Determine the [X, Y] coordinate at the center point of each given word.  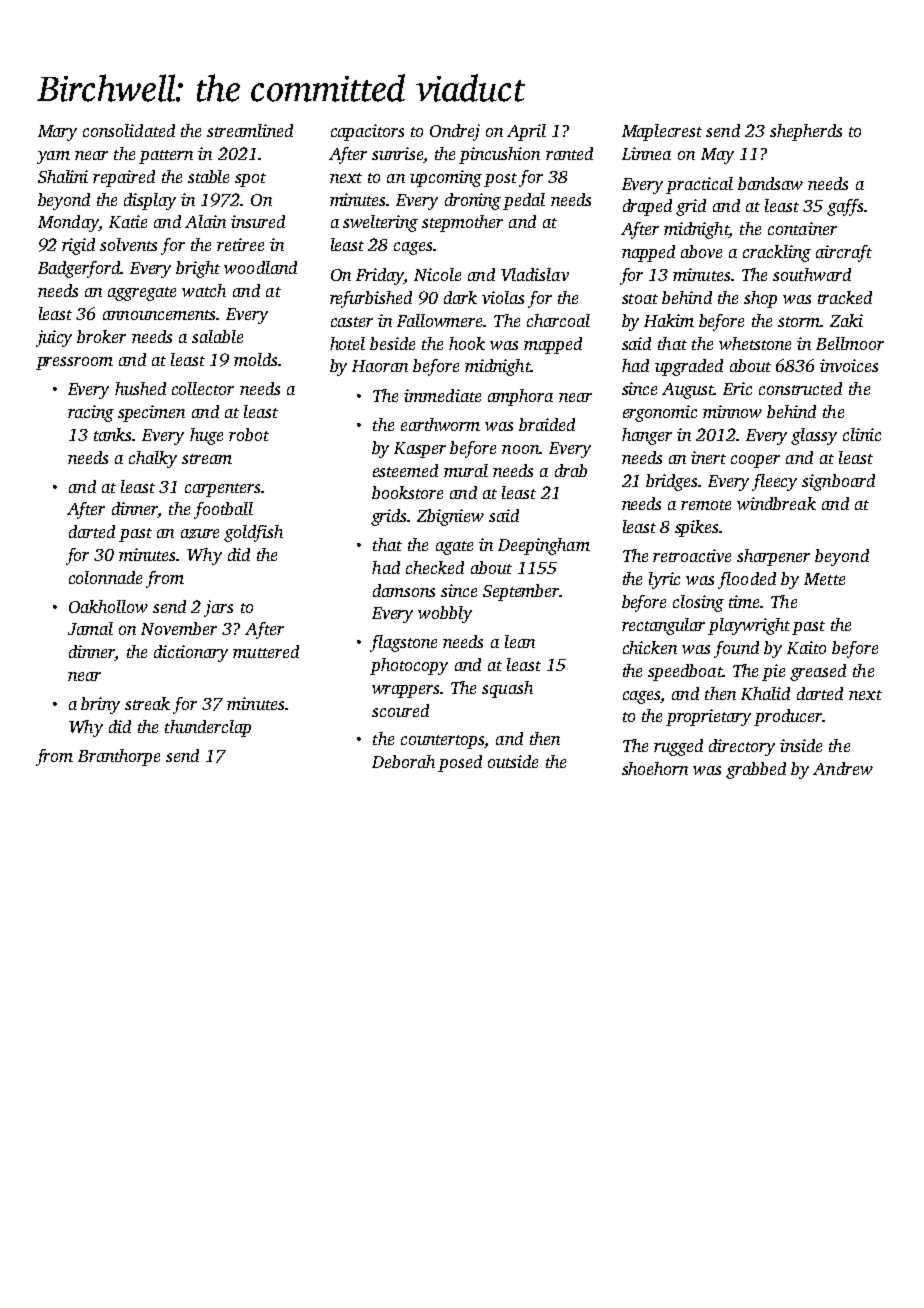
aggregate [142, 294]
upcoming [446, 178]
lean [520, 641]
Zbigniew [450, 517]
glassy [814, 436]
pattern [166, 157]
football [223, 510]
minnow [732, 411]
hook [467, 343]
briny [100, 705]
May [717, 156]
